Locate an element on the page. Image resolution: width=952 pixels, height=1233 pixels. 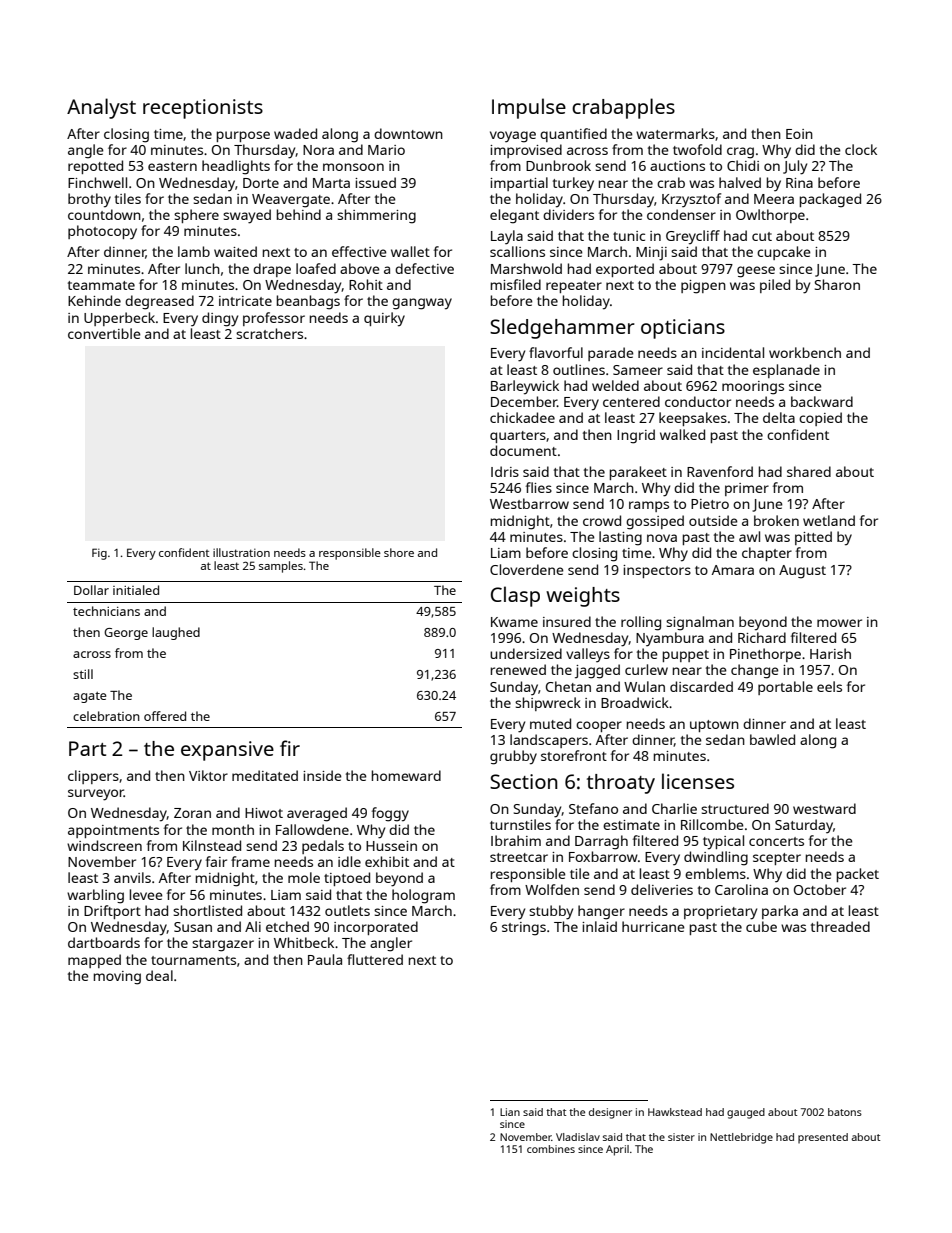
Saturday is located at coordinates (804, 826).
